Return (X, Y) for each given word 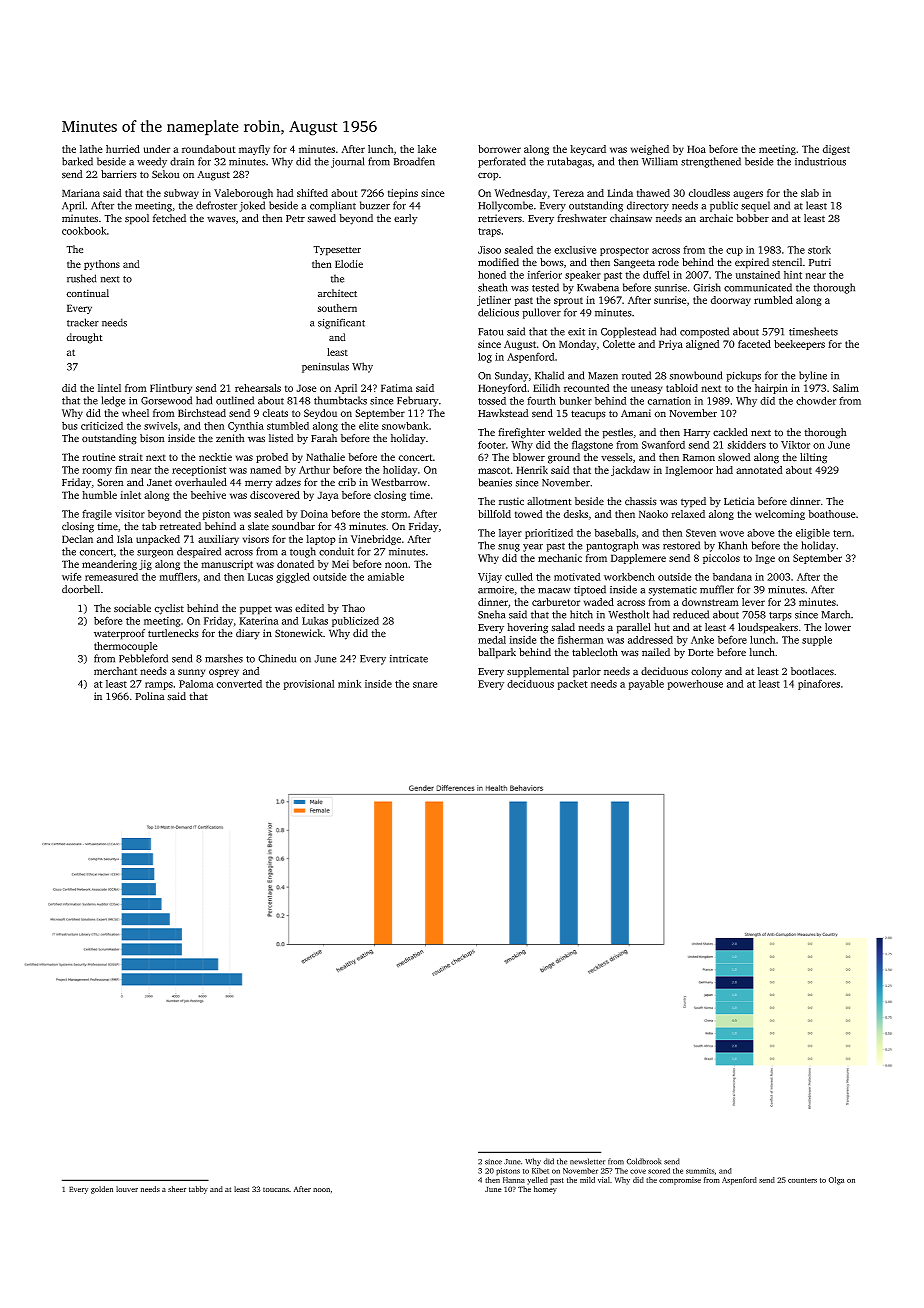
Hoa (696, 149)
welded (564, 432)
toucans (276, 1189)
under (157, 149)
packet (573, 685)
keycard (588, 150)
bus (69, 426)
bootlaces (812, 671)
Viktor (795, 445)
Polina (150, 696)
